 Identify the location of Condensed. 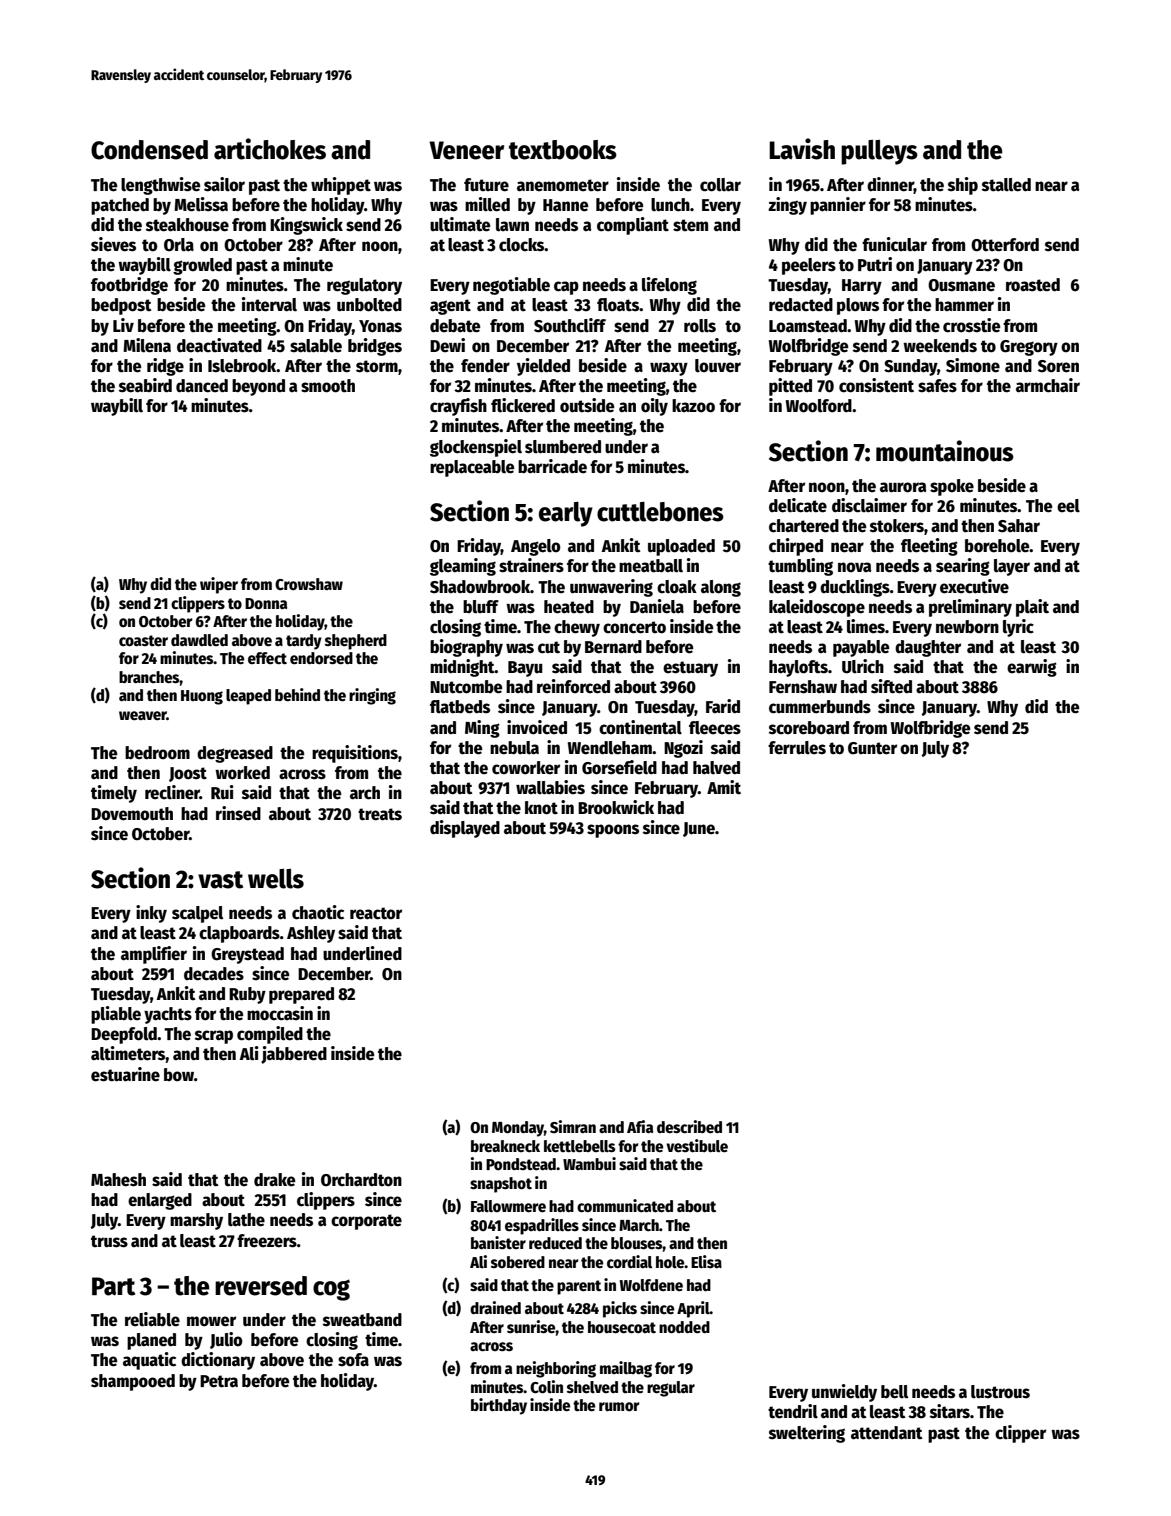
(149, 150).
